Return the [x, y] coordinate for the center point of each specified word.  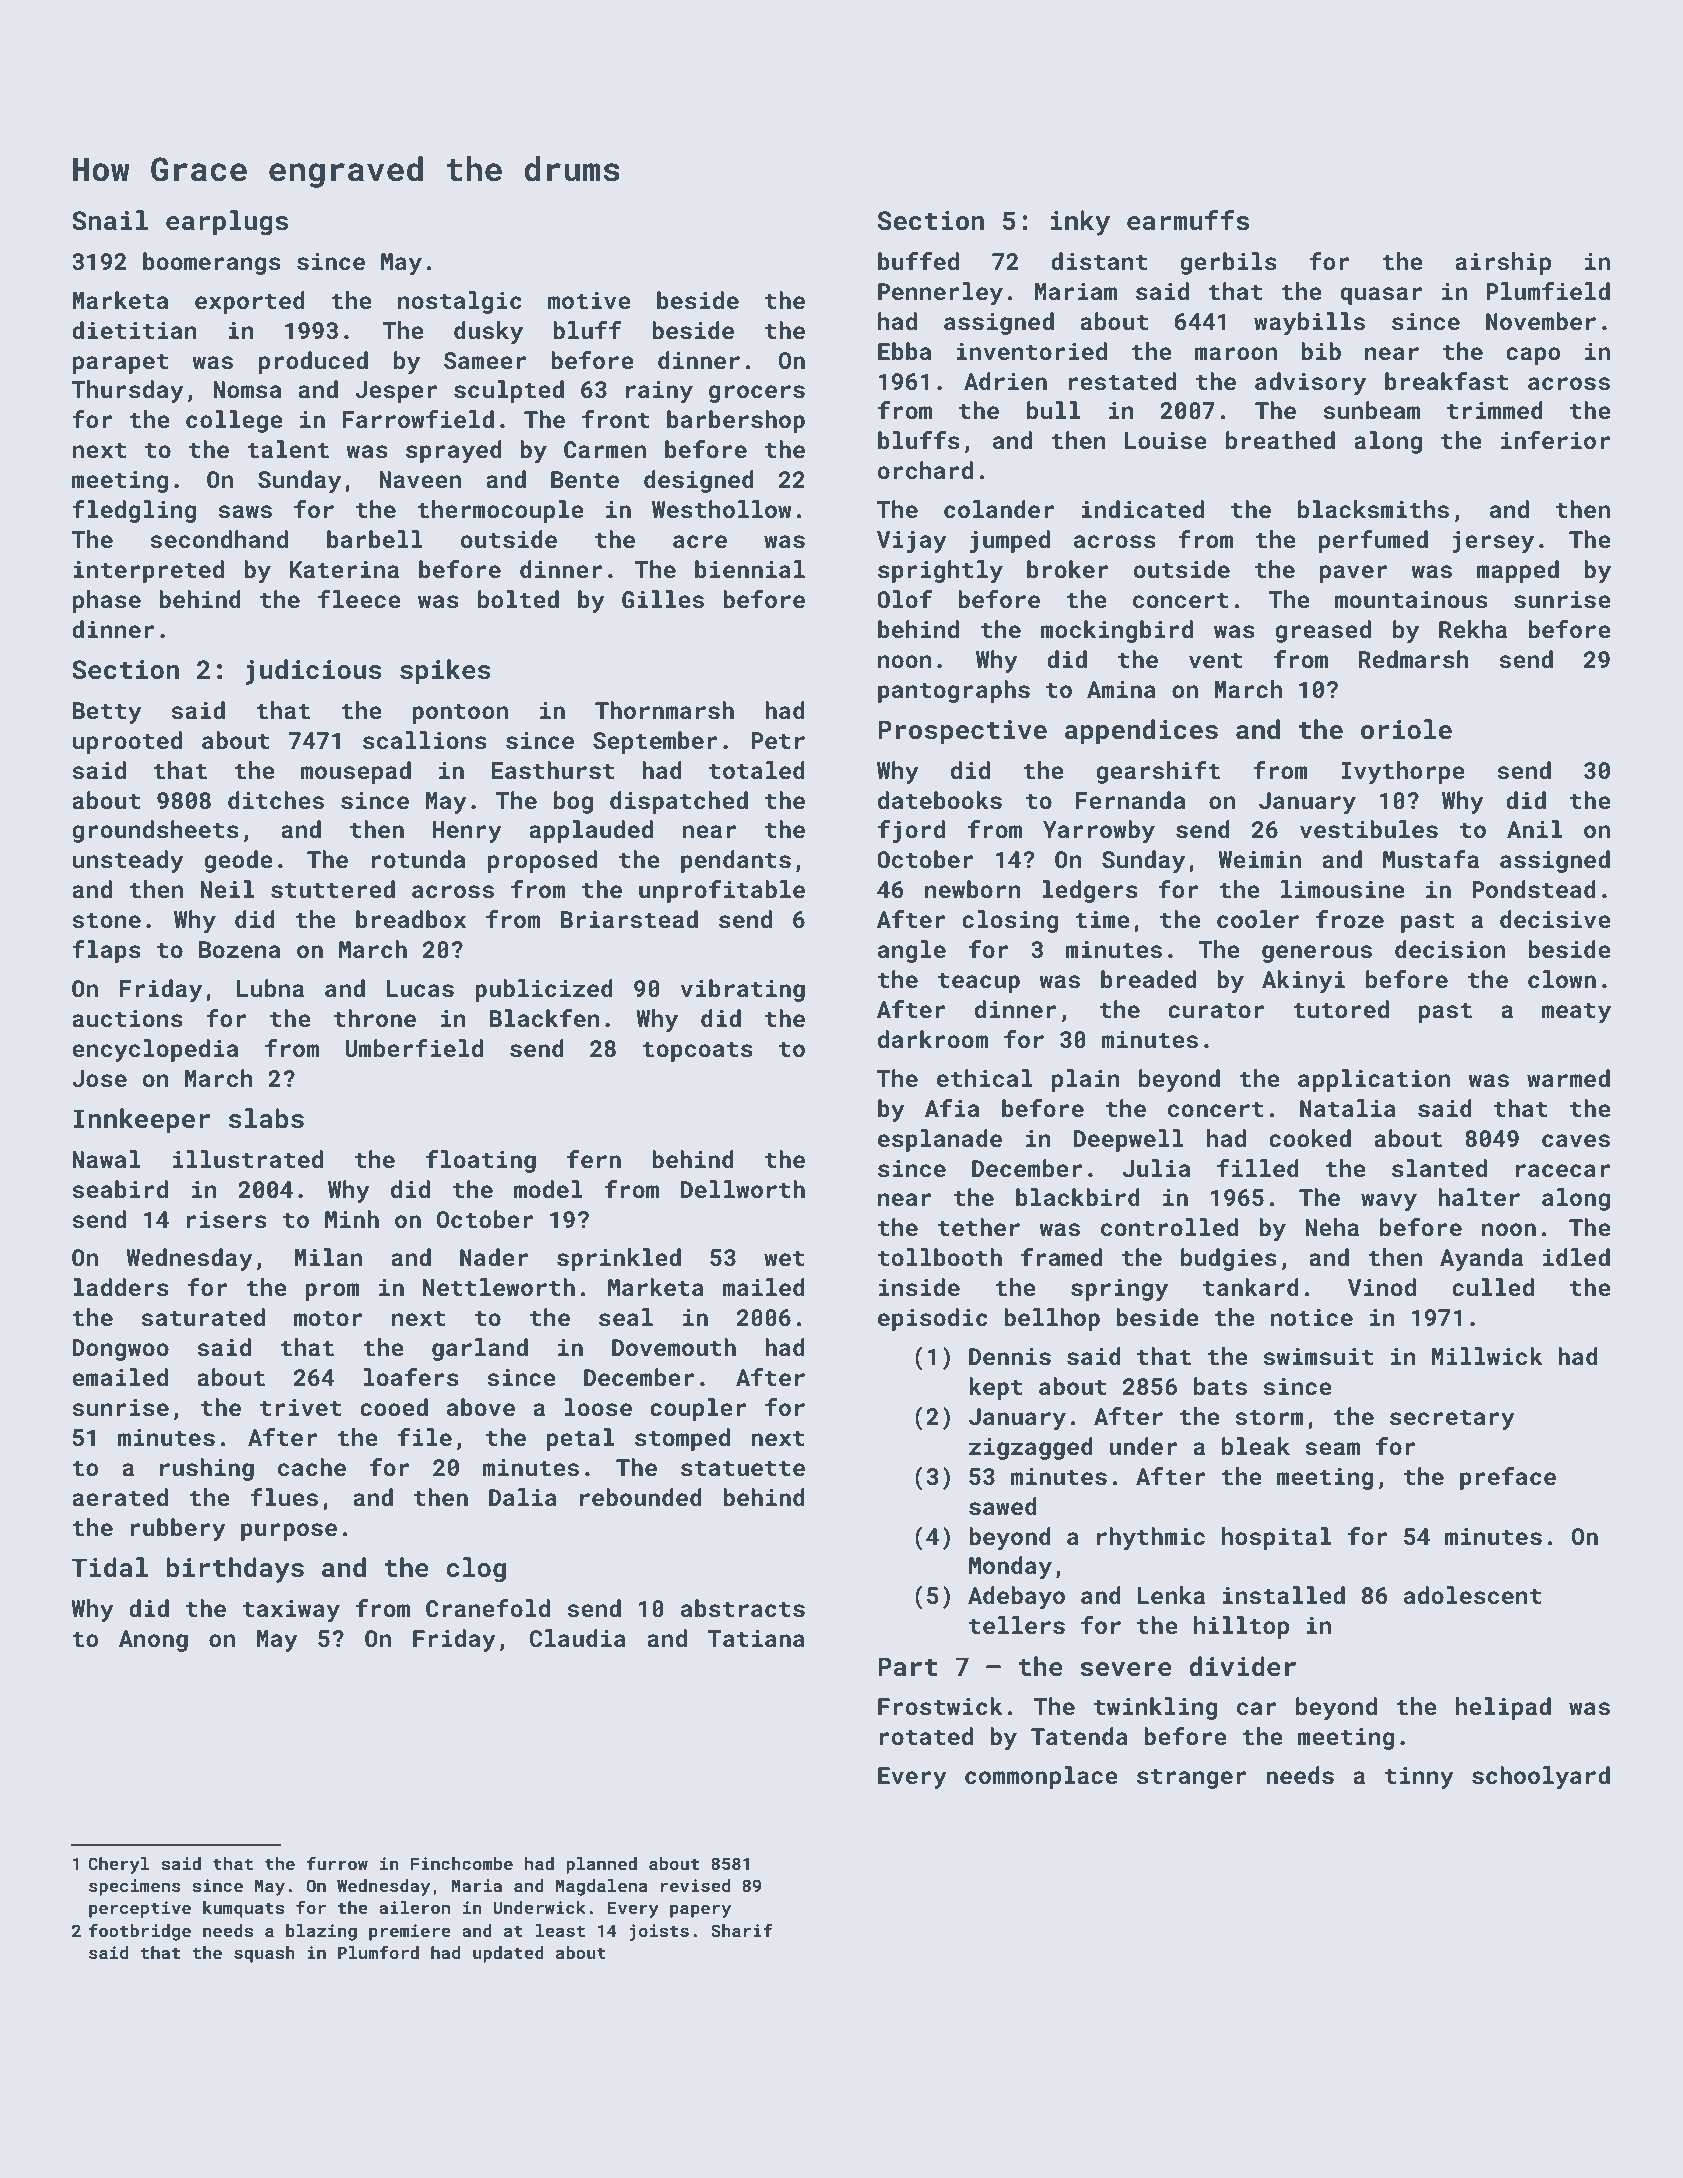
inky [1080, 223]
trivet [300, 1408]
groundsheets [155, 831]
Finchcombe [462, 1863]
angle [912, 951]
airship [1503, 263]
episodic [933, 1319]
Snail [110, 220]
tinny [1419, 1778]
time [1102, 919]
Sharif [742, 1930]
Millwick [1487, 1356]
